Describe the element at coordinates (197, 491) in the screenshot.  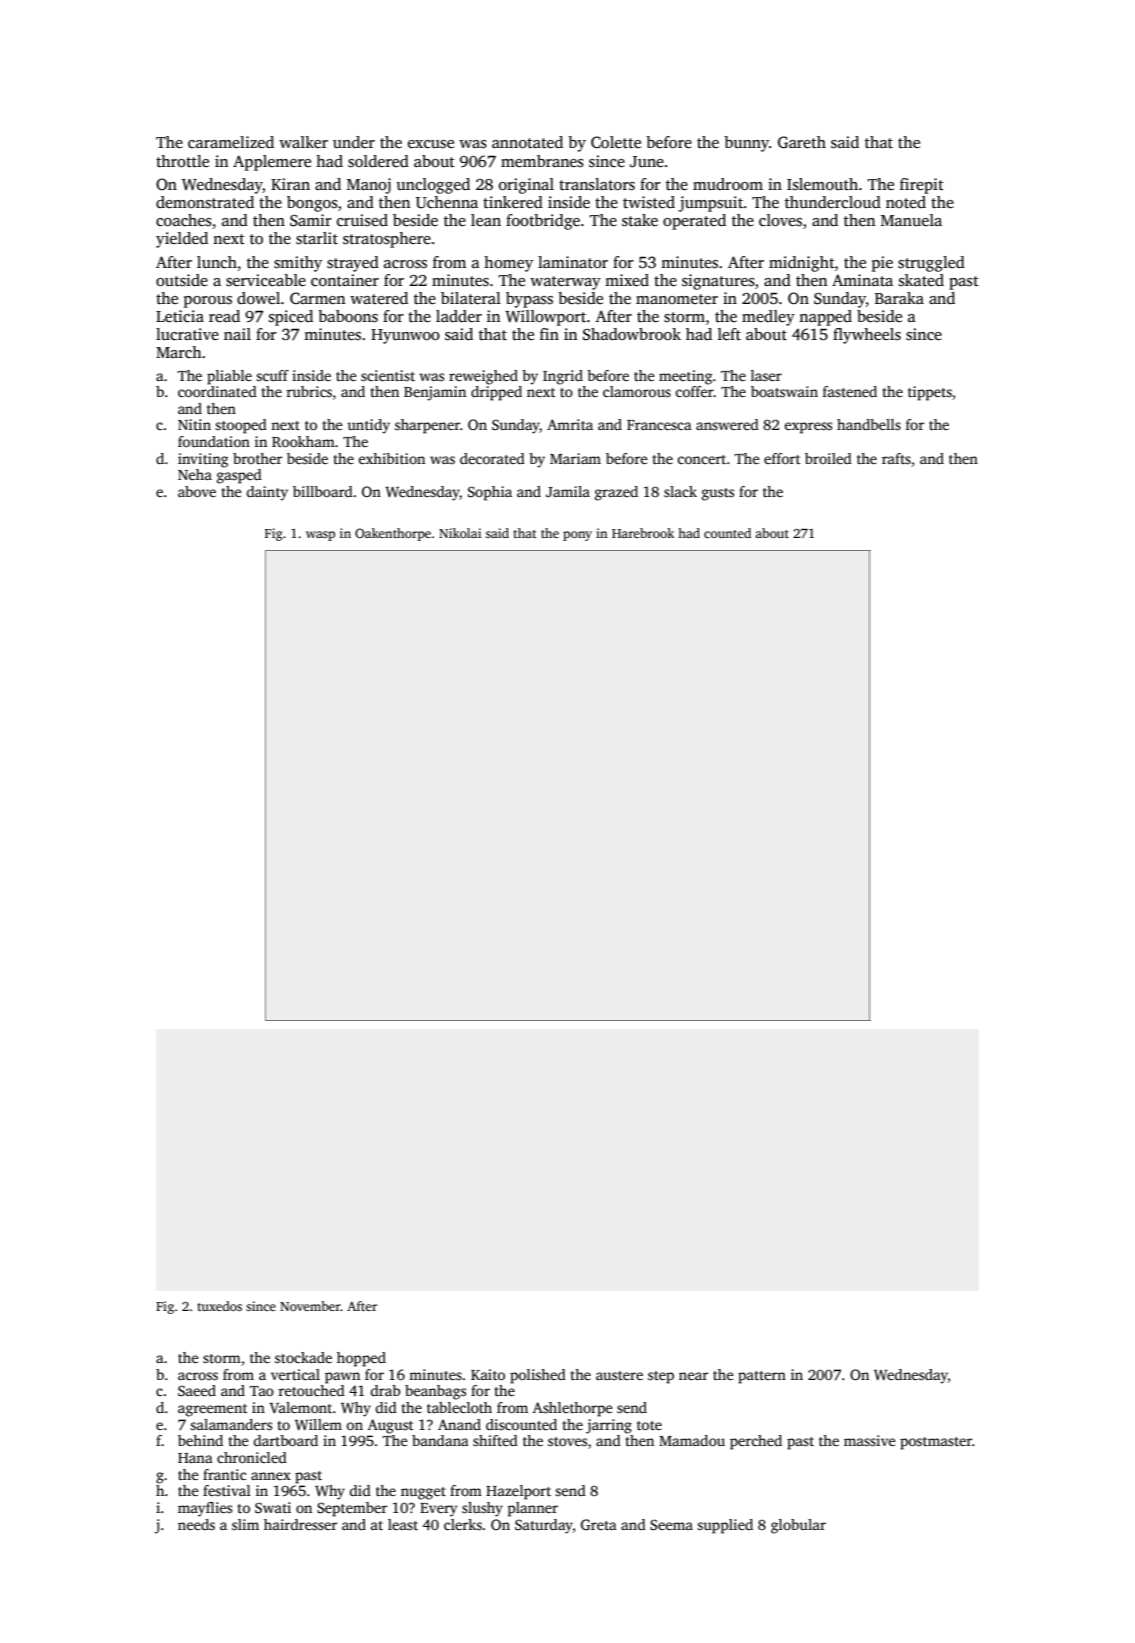
I see `above` at that location.
